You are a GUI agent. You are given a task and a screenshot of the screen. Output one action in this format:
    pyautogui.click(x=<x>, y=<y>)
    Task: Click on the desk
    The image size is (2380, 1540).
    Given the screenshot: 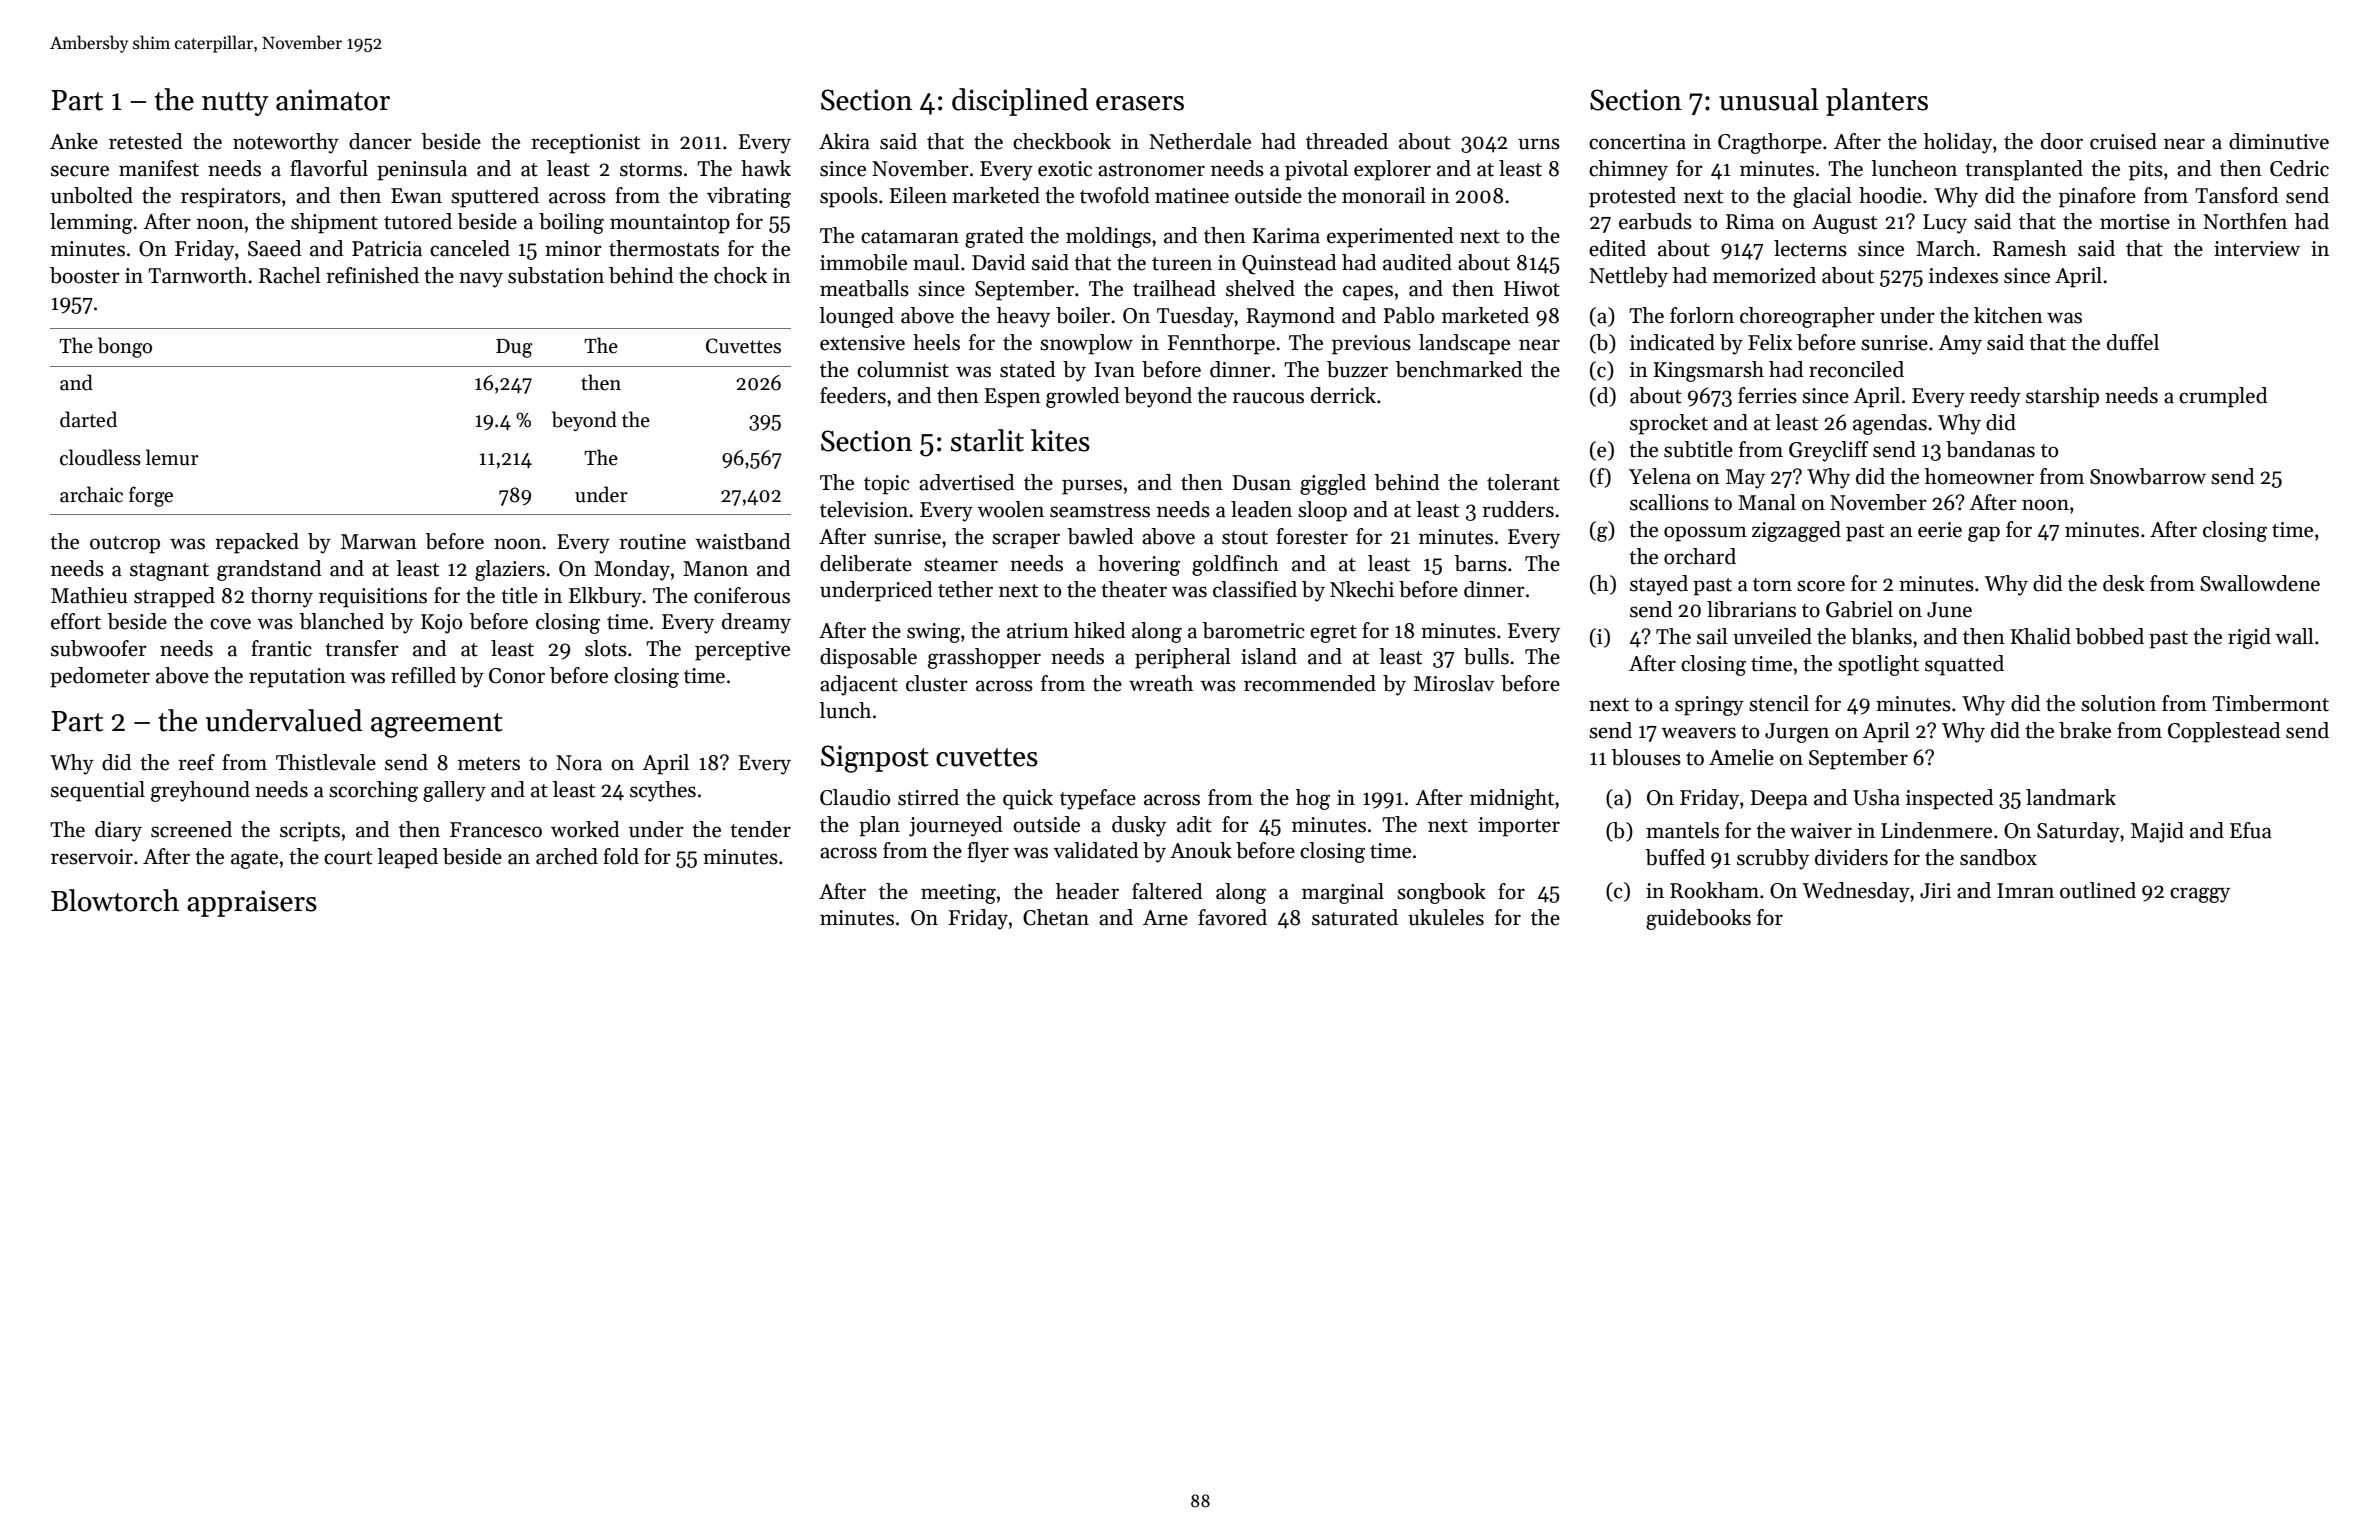 What is the action you would take?
    pyautogui.click(x=2124, y=583)
